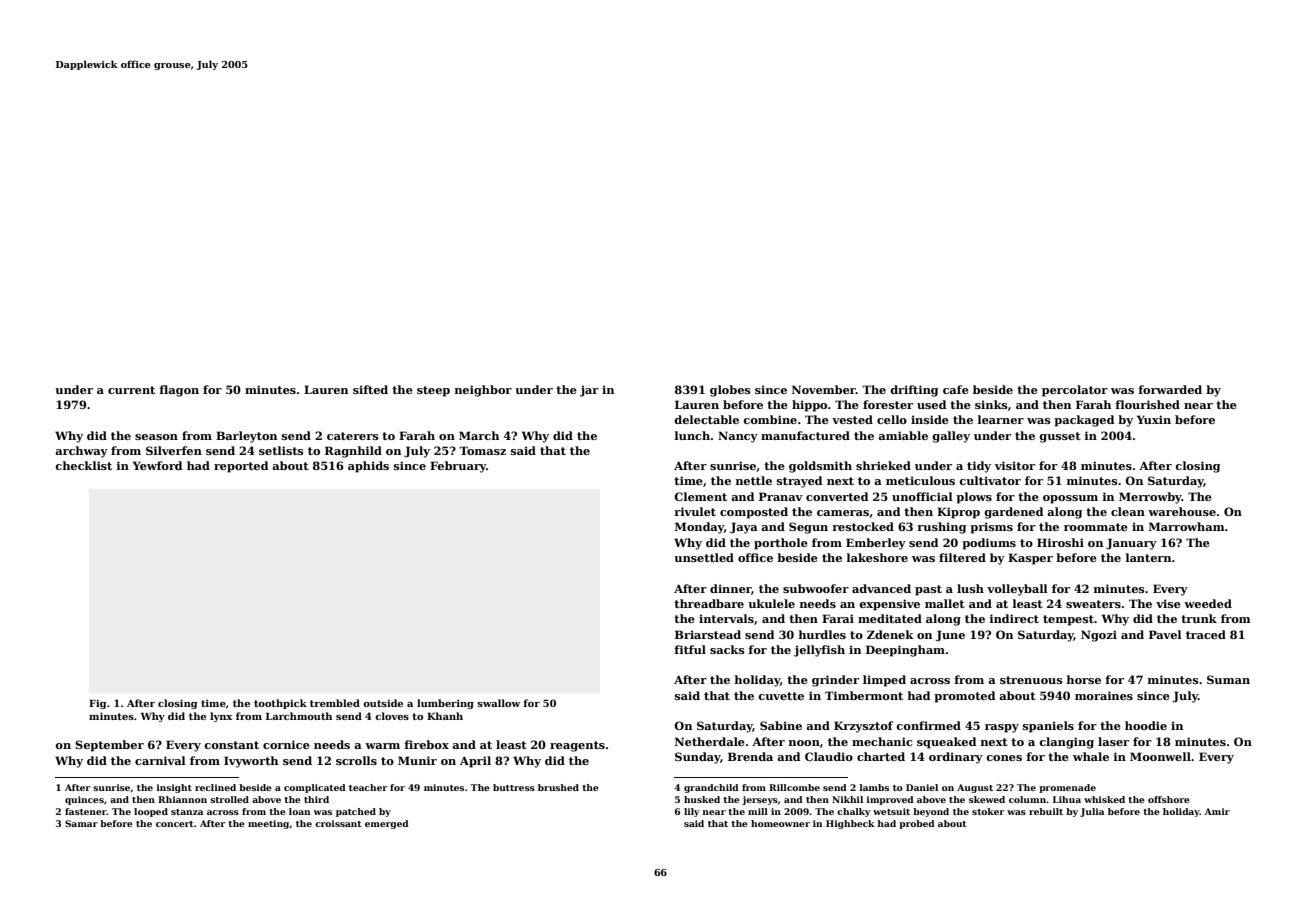  Describe the element at coordinates (498, 703) in the screenshot. I see `swallow` at that location.
